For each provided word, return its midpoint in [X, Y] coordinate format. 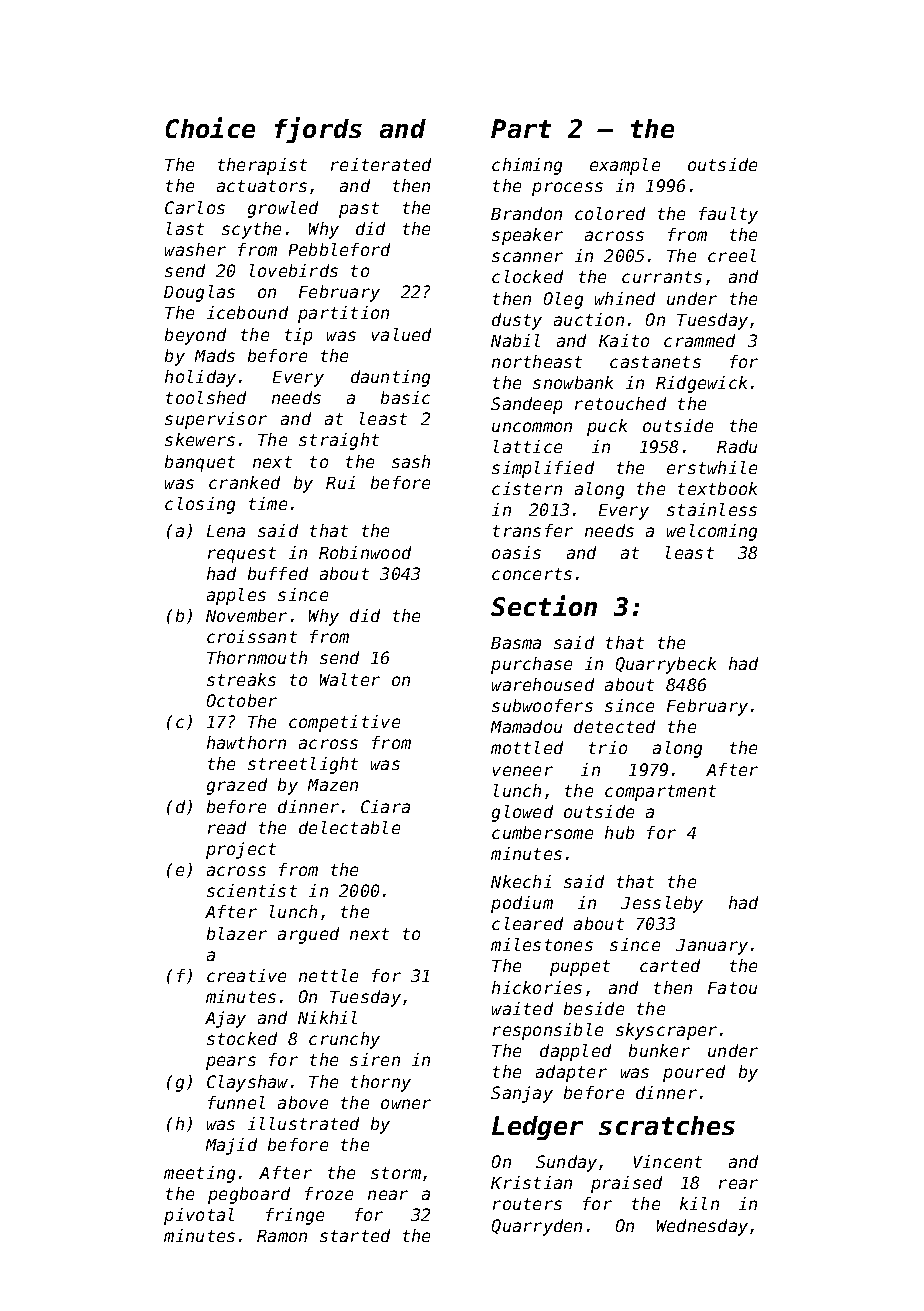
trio [608, 747]
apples [236, 596]
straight [339, 441]
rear [738, 1184]
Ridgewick [701, 384]
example [625, 166]
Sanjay [522, 1094]
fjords [318, 130]
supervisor [216, 420]
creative [246, 975]
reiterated [381, 164]
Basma [516, 643]
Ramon [282, 1236]
